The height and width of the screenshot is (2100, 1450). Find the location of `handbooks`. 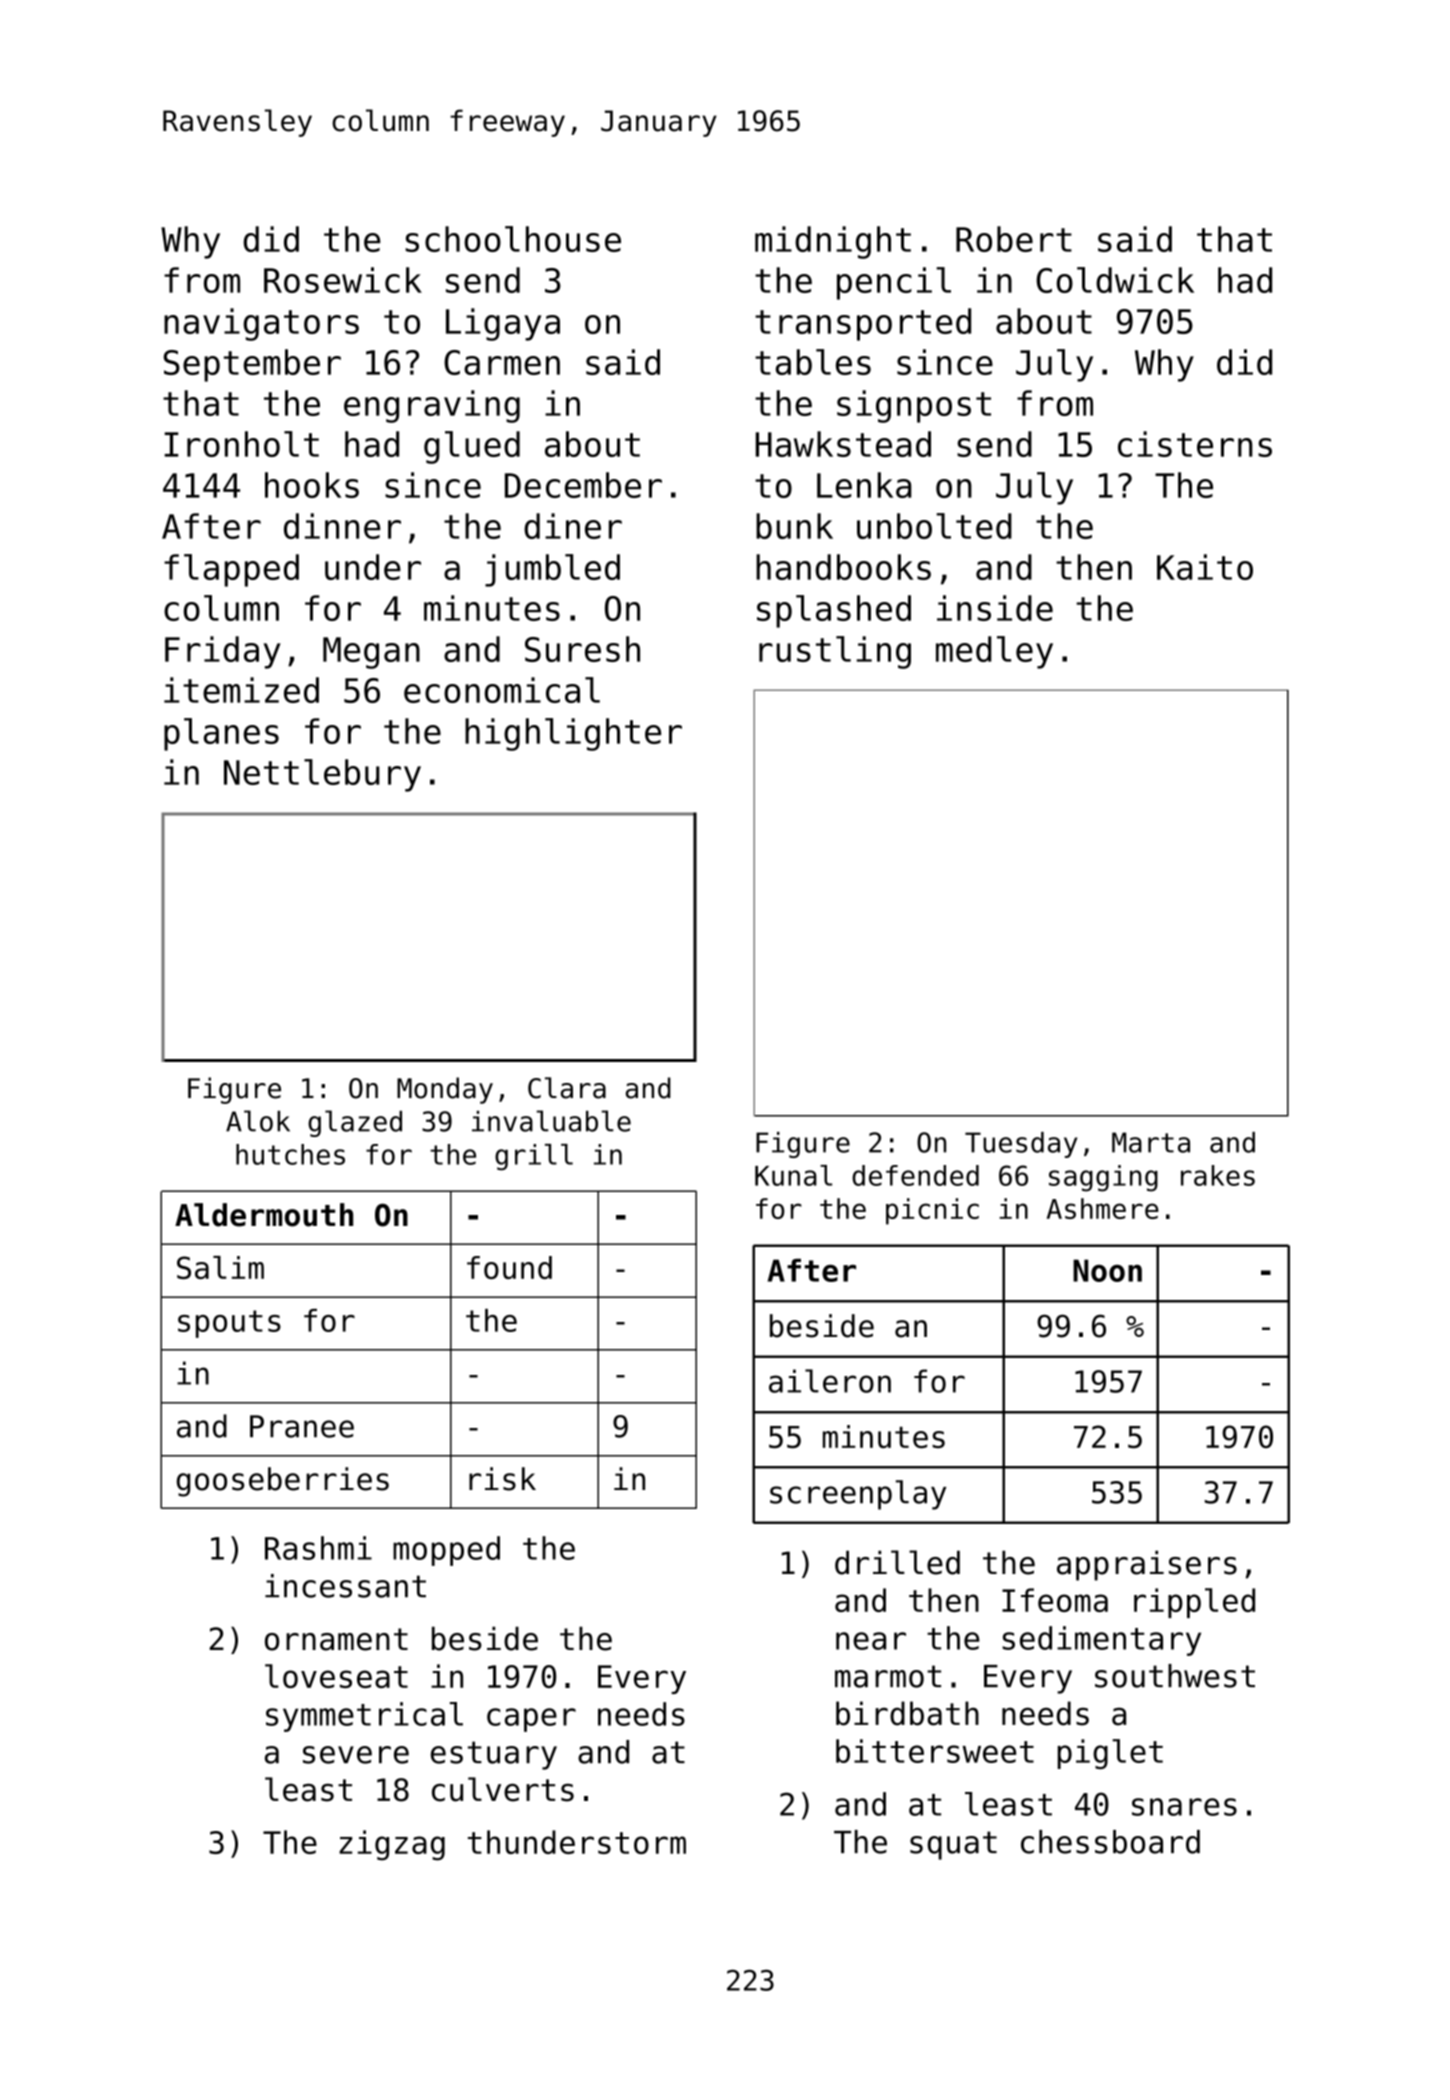

handbooks is located at coordinates (843, 567).
